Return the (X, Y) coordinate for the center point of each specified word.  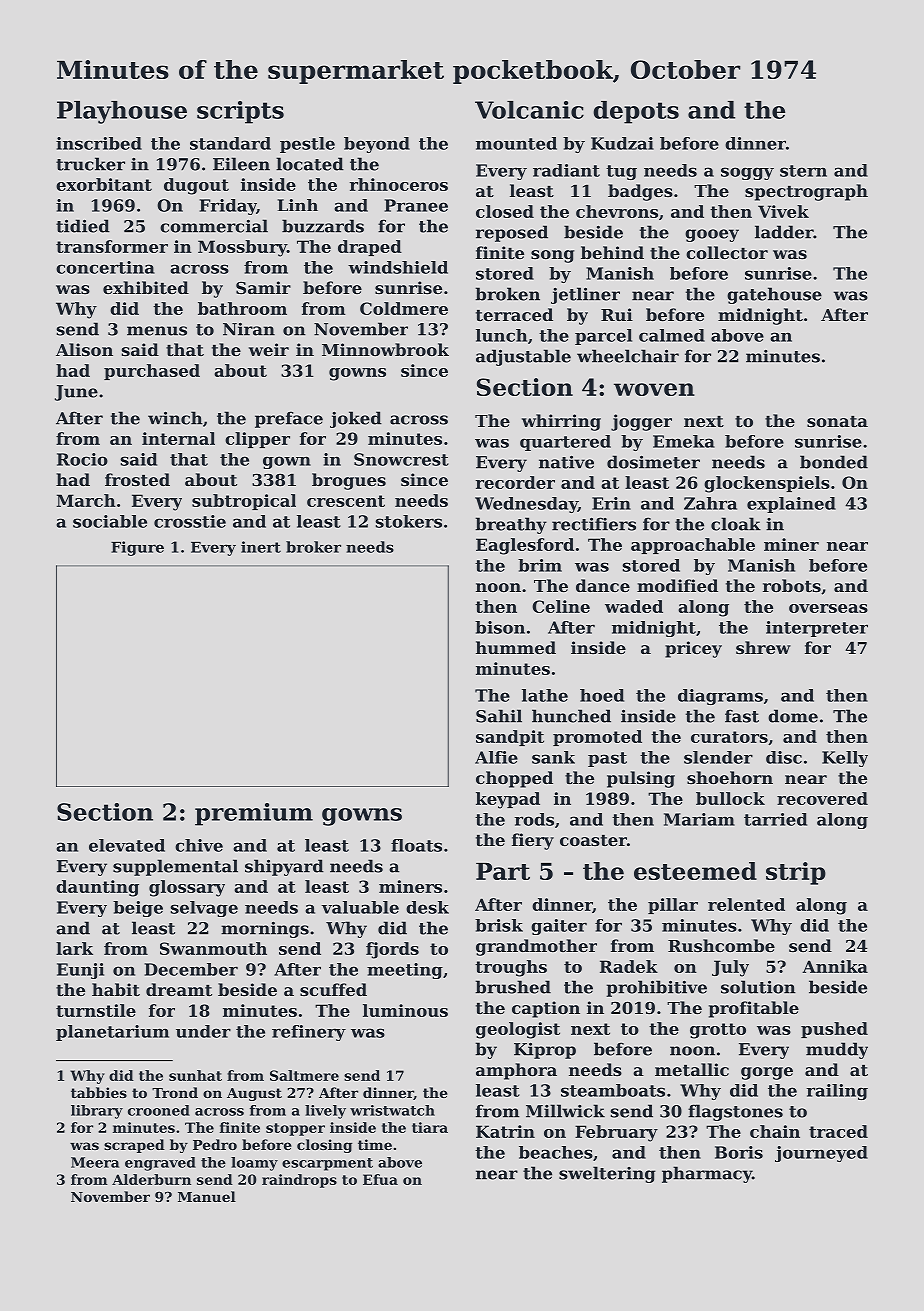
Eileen (241, 164)
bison (500, 627)
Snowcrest (401, 459)
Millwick (565, 1111)
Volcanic (529, 110)
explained (791, 505)
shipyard (284, 867)
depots (636, 112)
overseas (828, 608)
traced (838, 1131)
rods (534, 819)
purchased (152, 372)
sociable (110, 521)
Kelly (845, 759)
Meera (95, 1162)
